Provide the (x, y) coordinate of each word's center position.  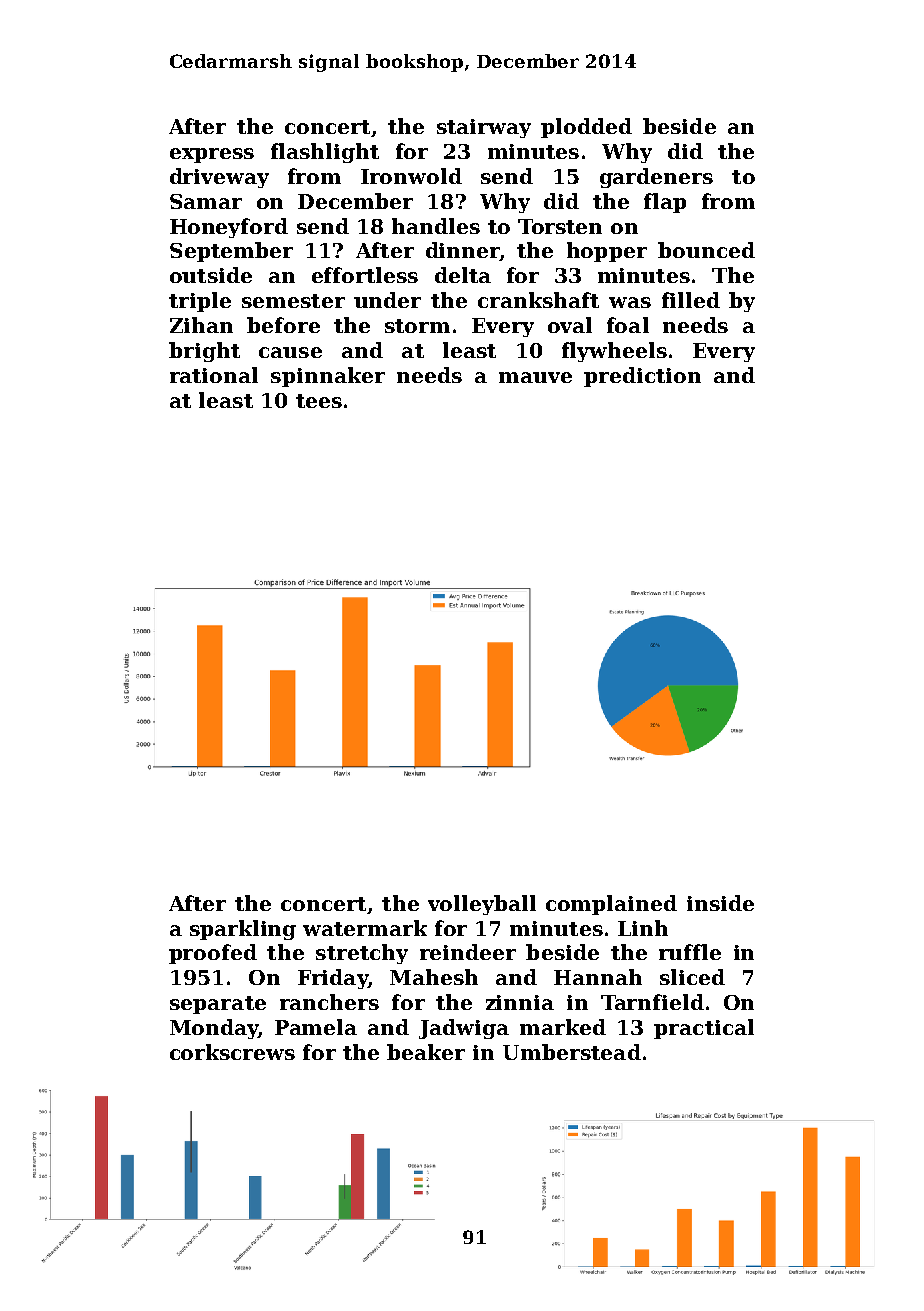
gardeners (656, 178)
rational (214, 375)
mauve (535, 377)
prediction (642, 377)
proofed (213, 954)
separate (218, 1005)
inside (720, 903)
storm (417, 326)
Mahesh (434, 977)
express (212, 155)
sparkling (243, 930)
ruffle (690, 952)
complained (611, 905)
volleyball (482, 905)
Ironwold (411, 176)
